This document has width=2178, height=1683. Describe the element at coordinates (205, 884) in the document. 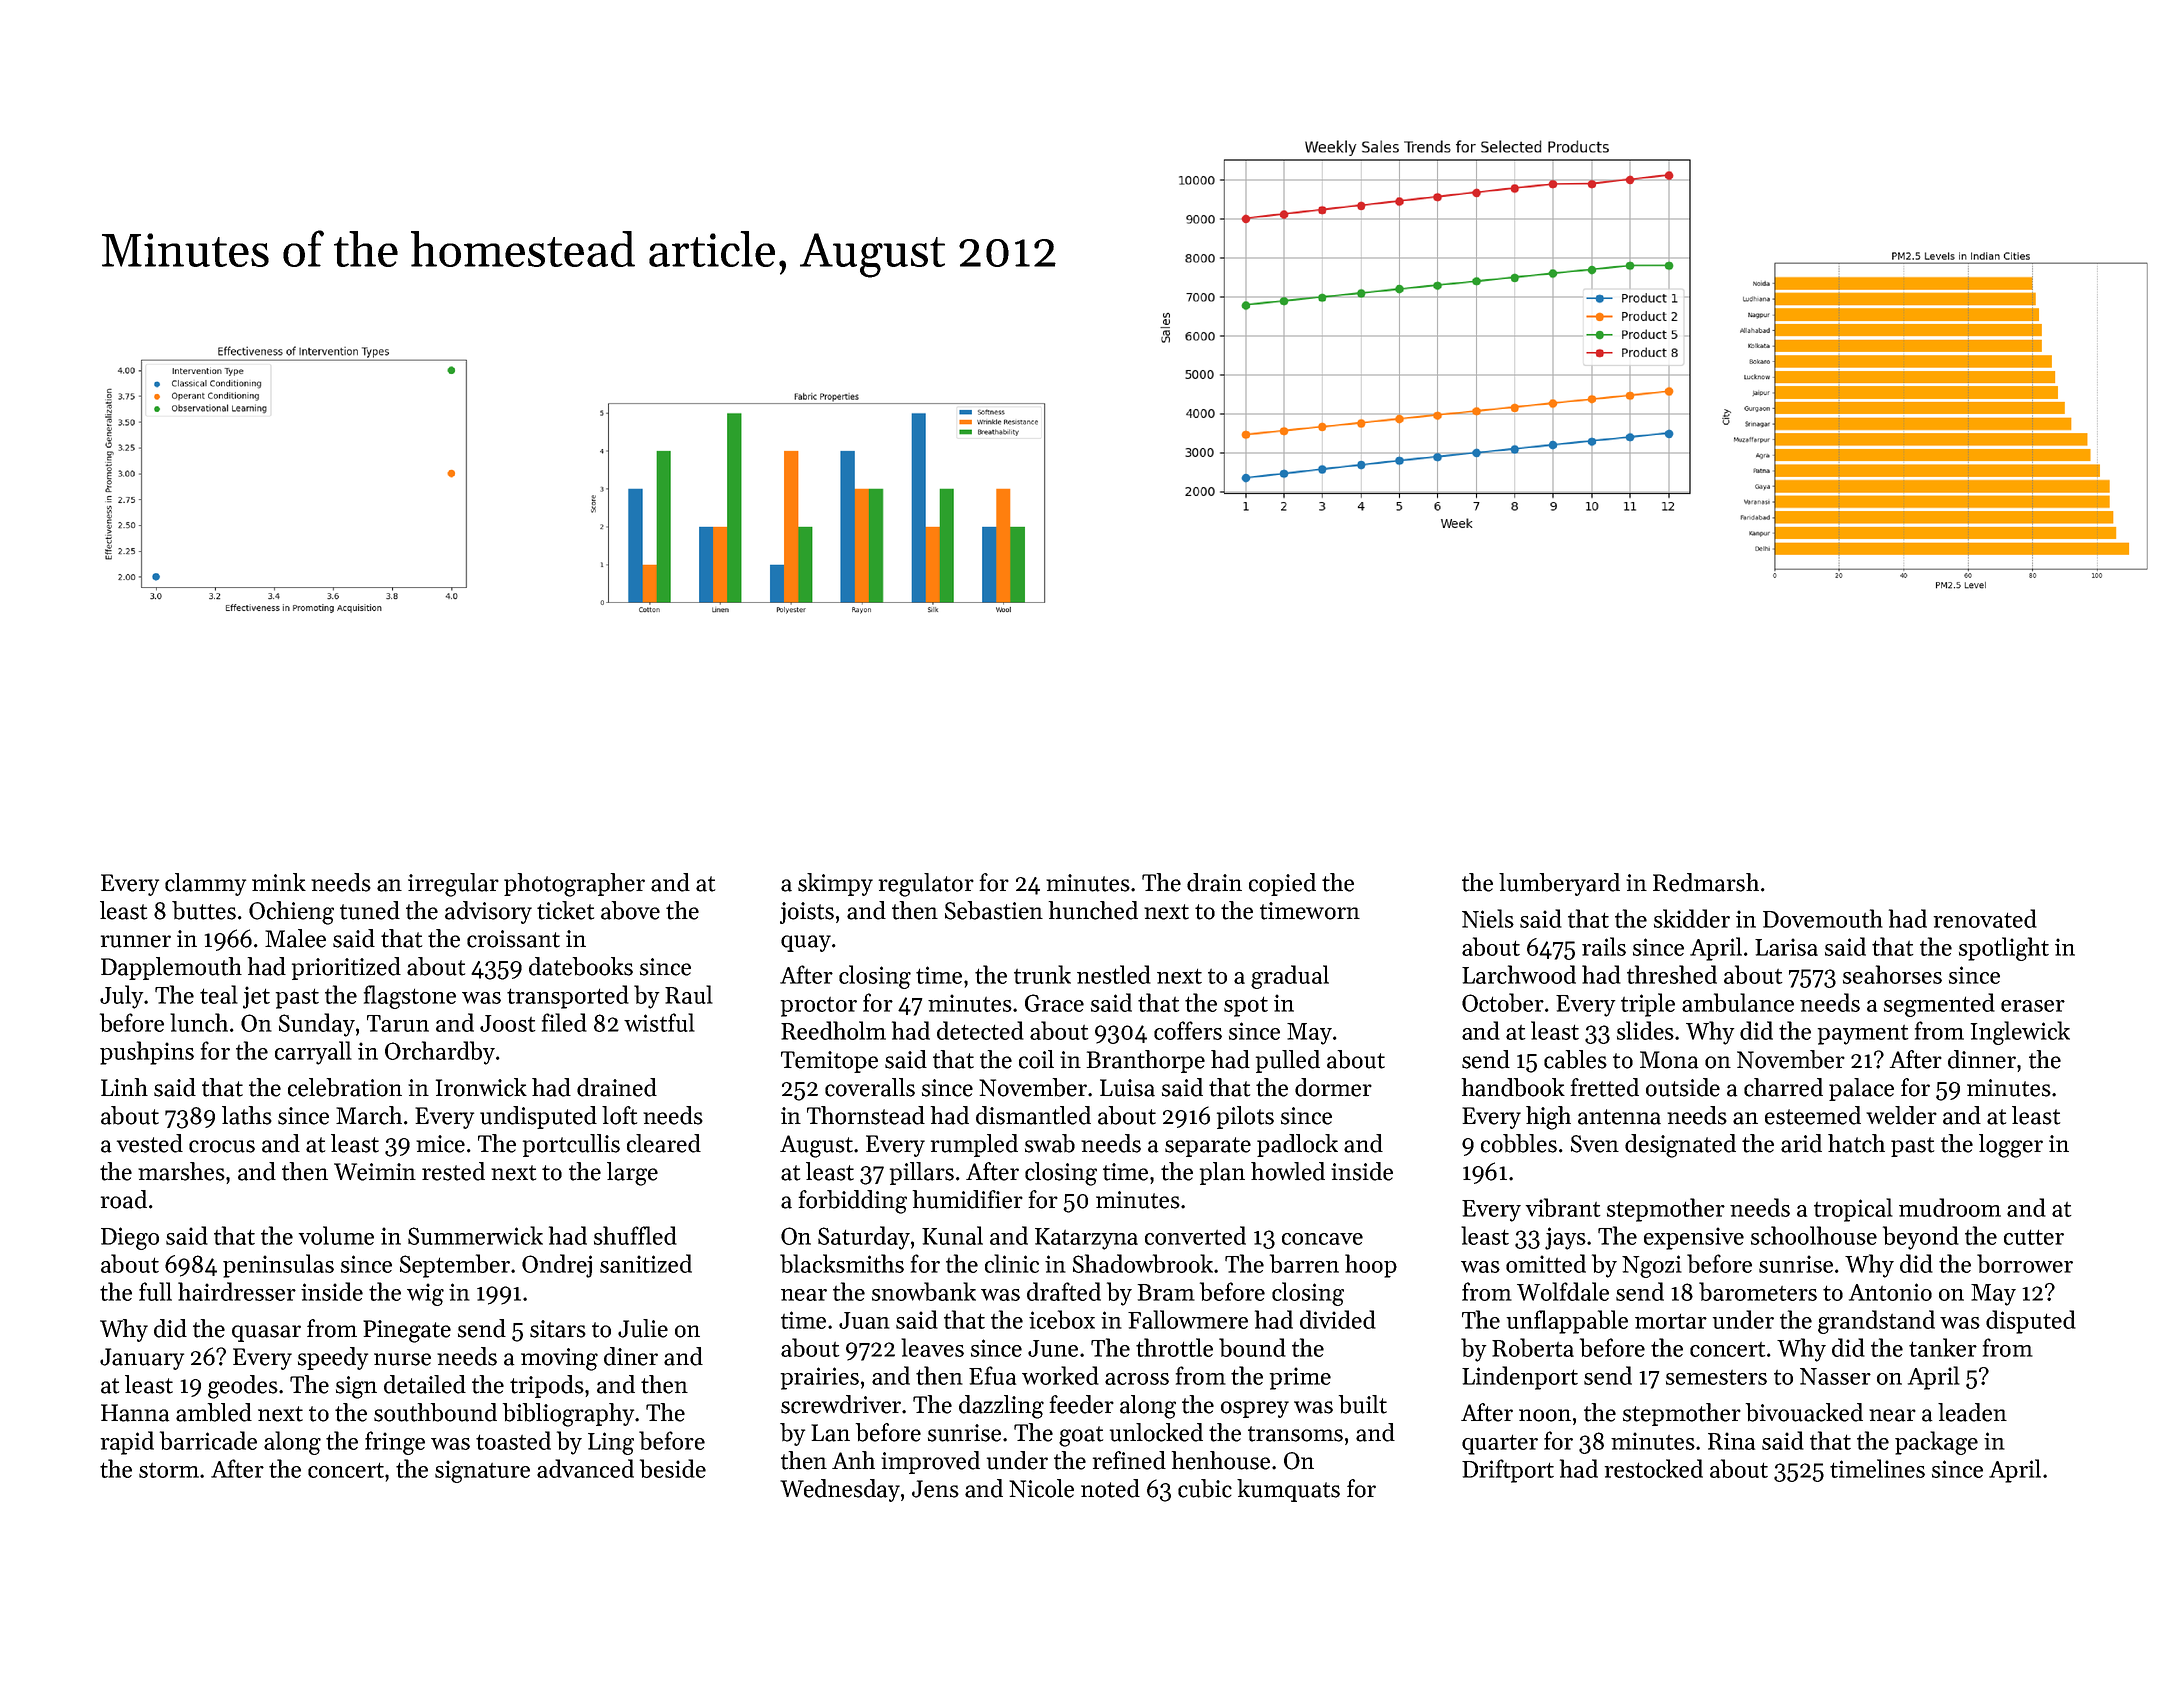

I see `clammy` at that location.
